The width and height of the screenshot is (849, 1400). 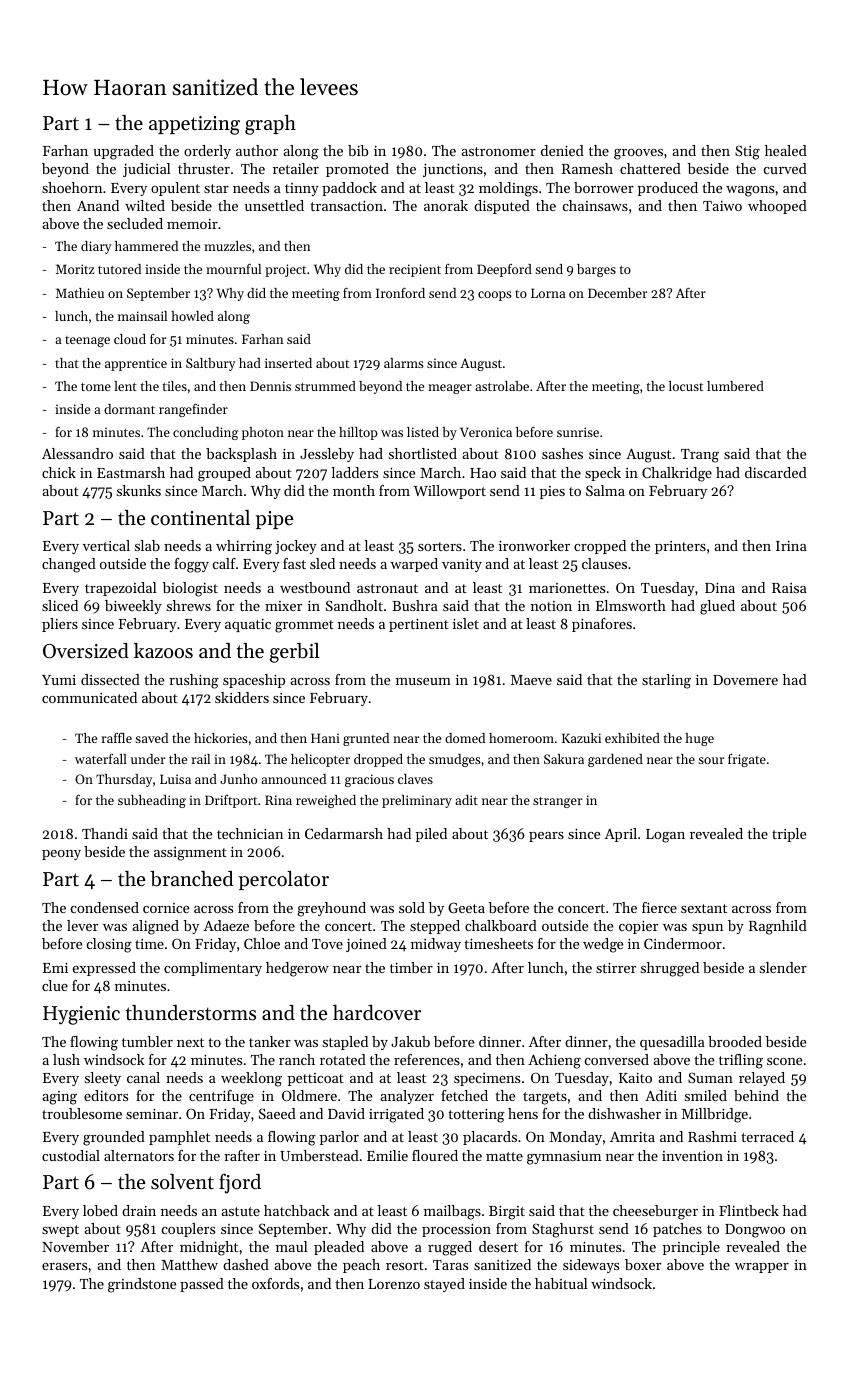 What do you see at coordinates (561, 1283) in the screenshot?
I see `habitual` at bounding box center [561, 1283].
